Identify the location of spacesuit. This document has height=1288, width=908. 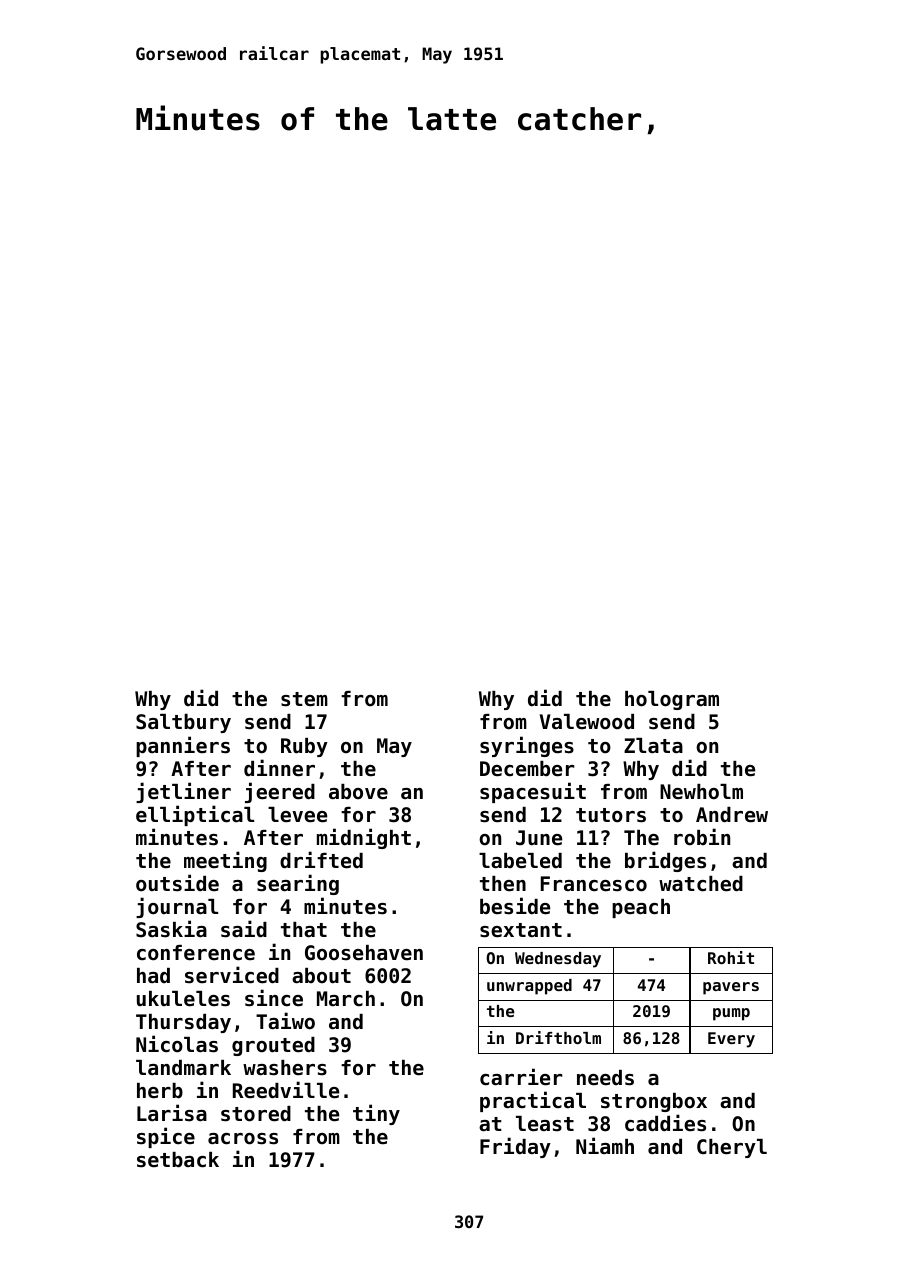
(533, 792).
